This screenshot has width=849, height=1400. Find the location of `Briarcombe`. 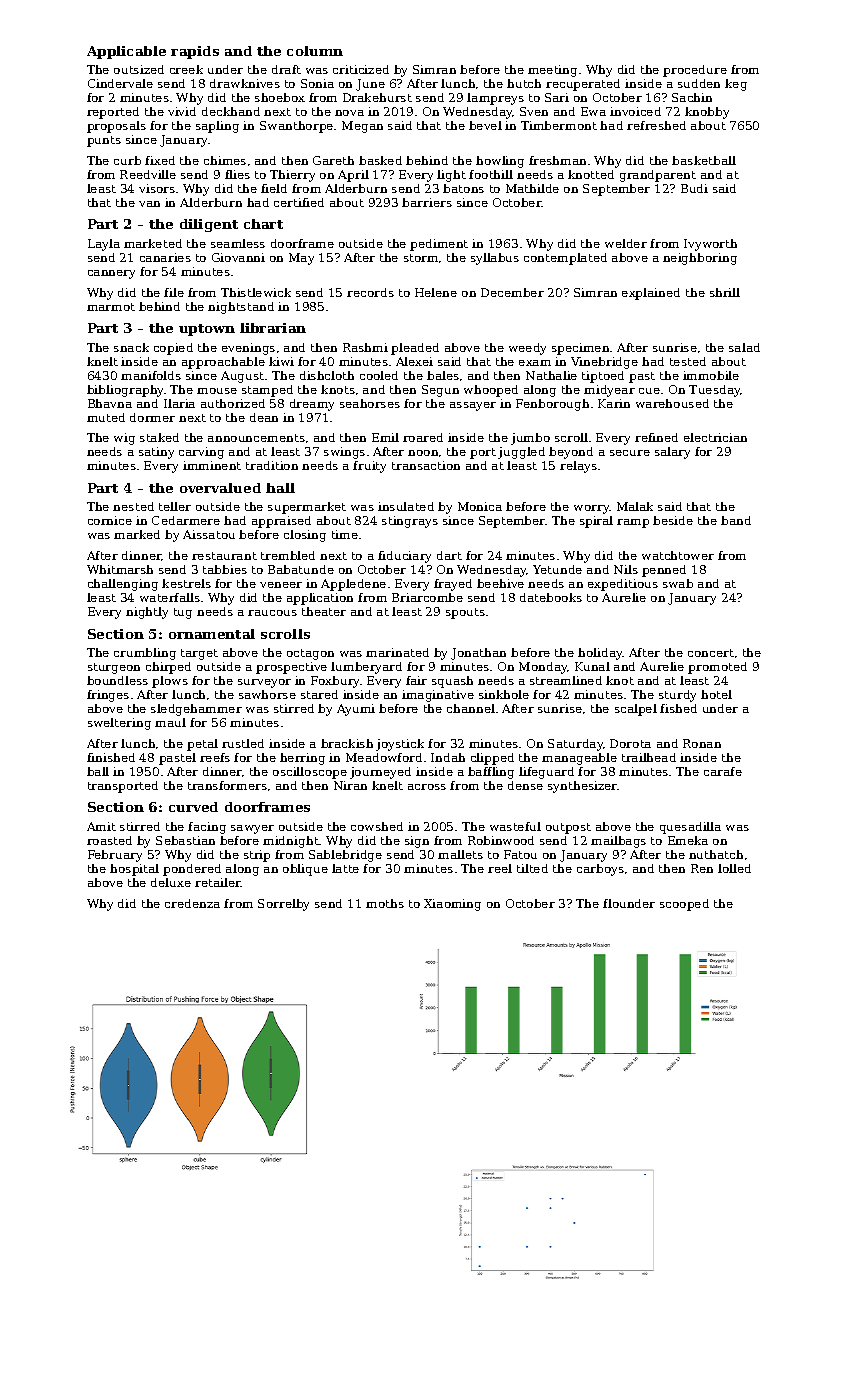

Briarcombe is located at coordinates (427, 597).
